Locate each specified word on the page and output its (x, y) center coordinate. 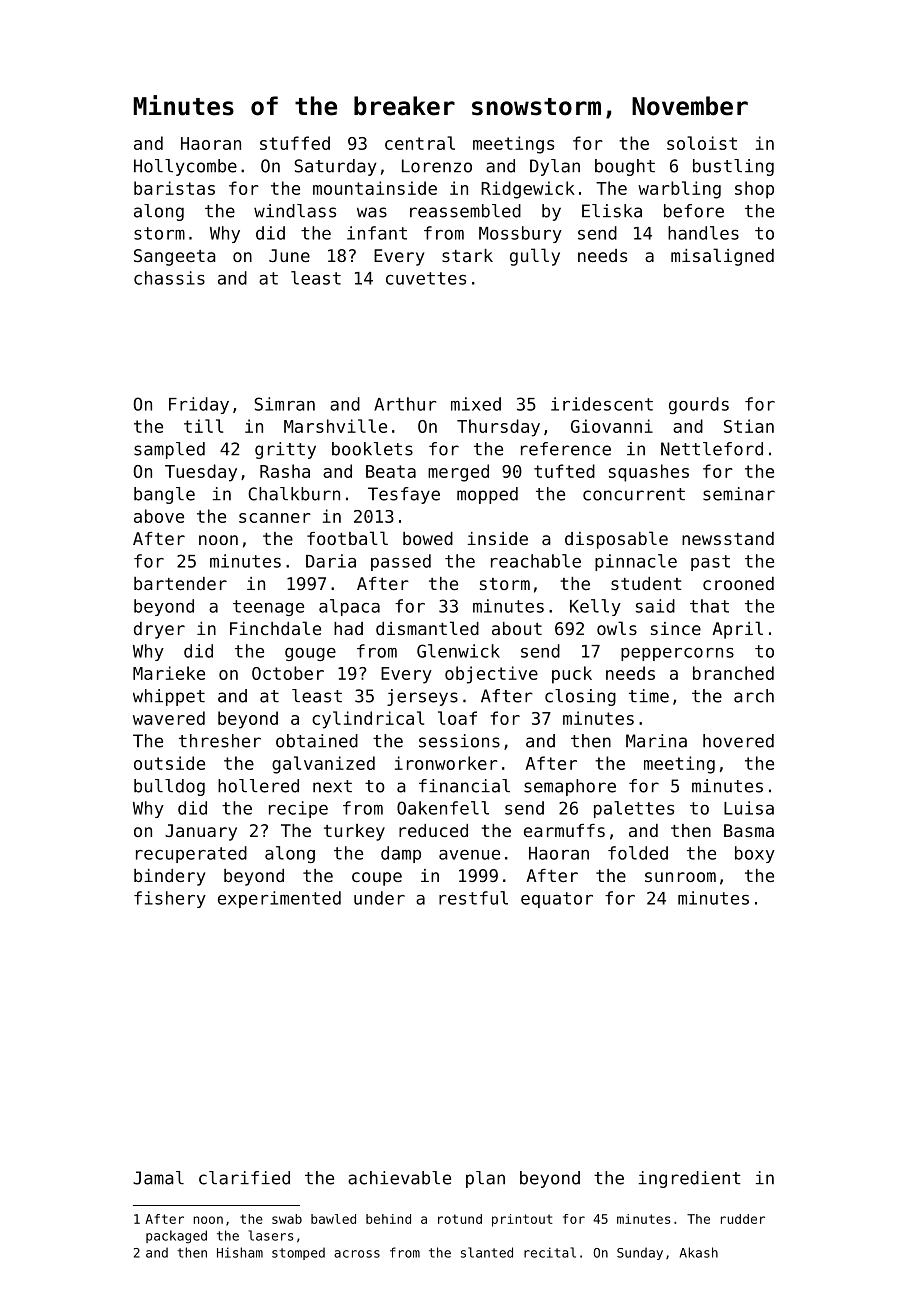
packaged (176, 1237)
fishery (170, 899)
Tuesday (201, 473)
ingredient (690, 1179)
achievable (399, 1178)
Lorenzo (437, 166)
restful (473, 898)
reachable (536, 561)
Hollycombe (185, 167)
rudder (743, 1219)
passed (401, 562)
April (737, 630)
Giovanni (612, 426)
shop (754, 190)
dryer (159, 630)
